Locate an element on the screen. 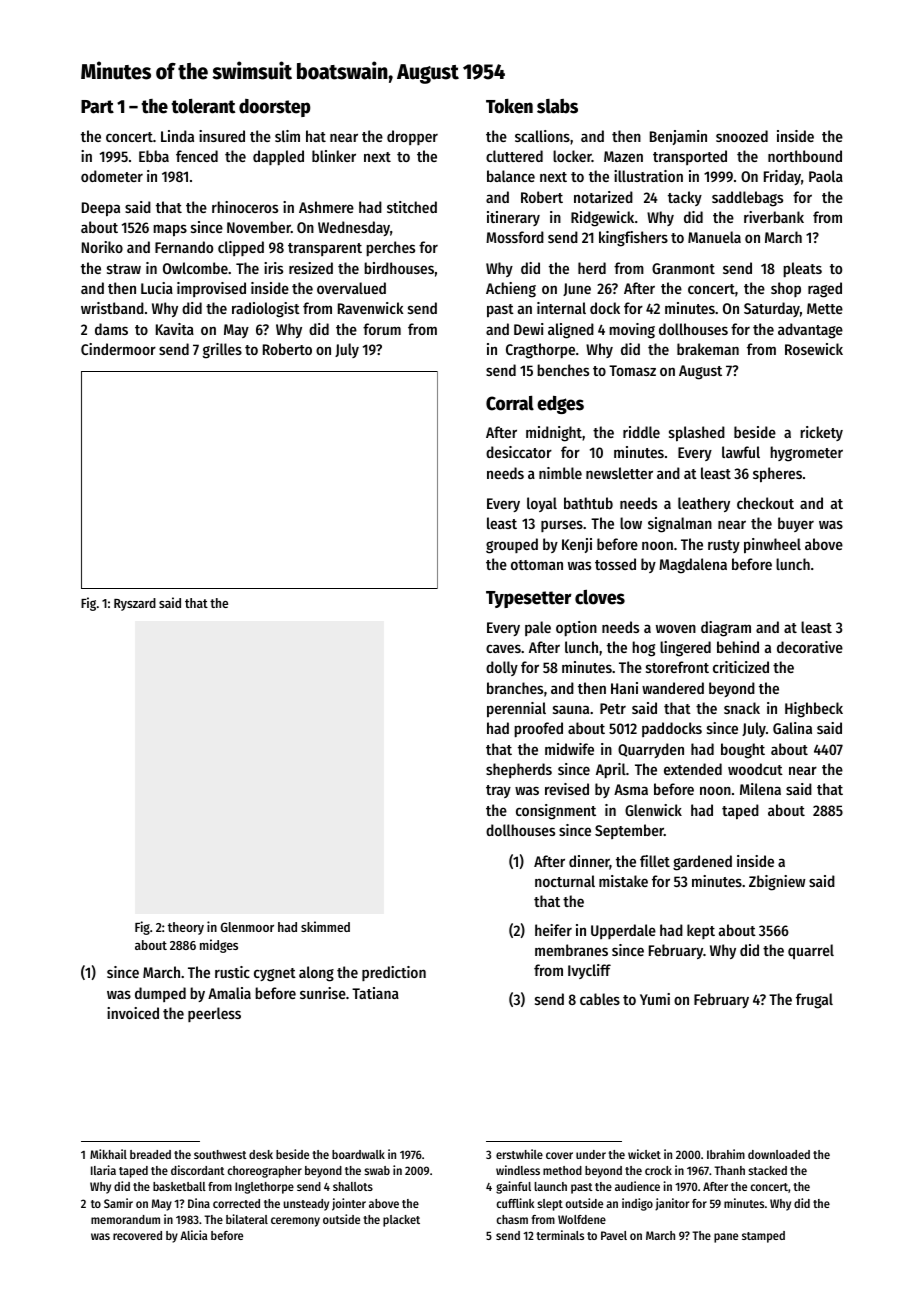 The height and width of the screenshot is (1314, 924). tolerant is located at coordinates (203, 106).
